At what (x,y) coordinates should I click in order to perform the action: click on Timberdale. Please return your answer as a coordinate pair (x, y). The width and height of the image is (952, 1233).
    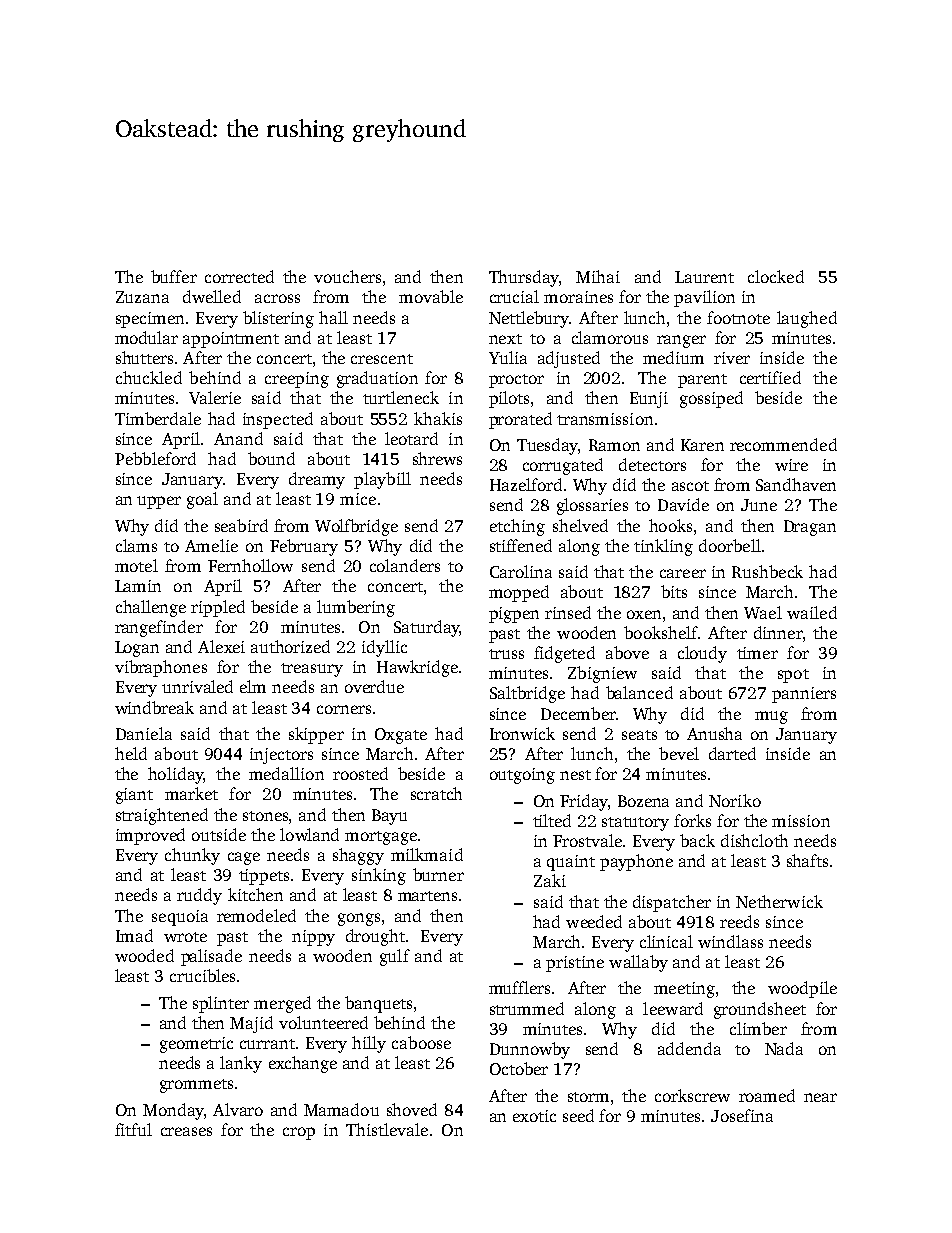
    Looking at the image, I should click on (158, 418).
